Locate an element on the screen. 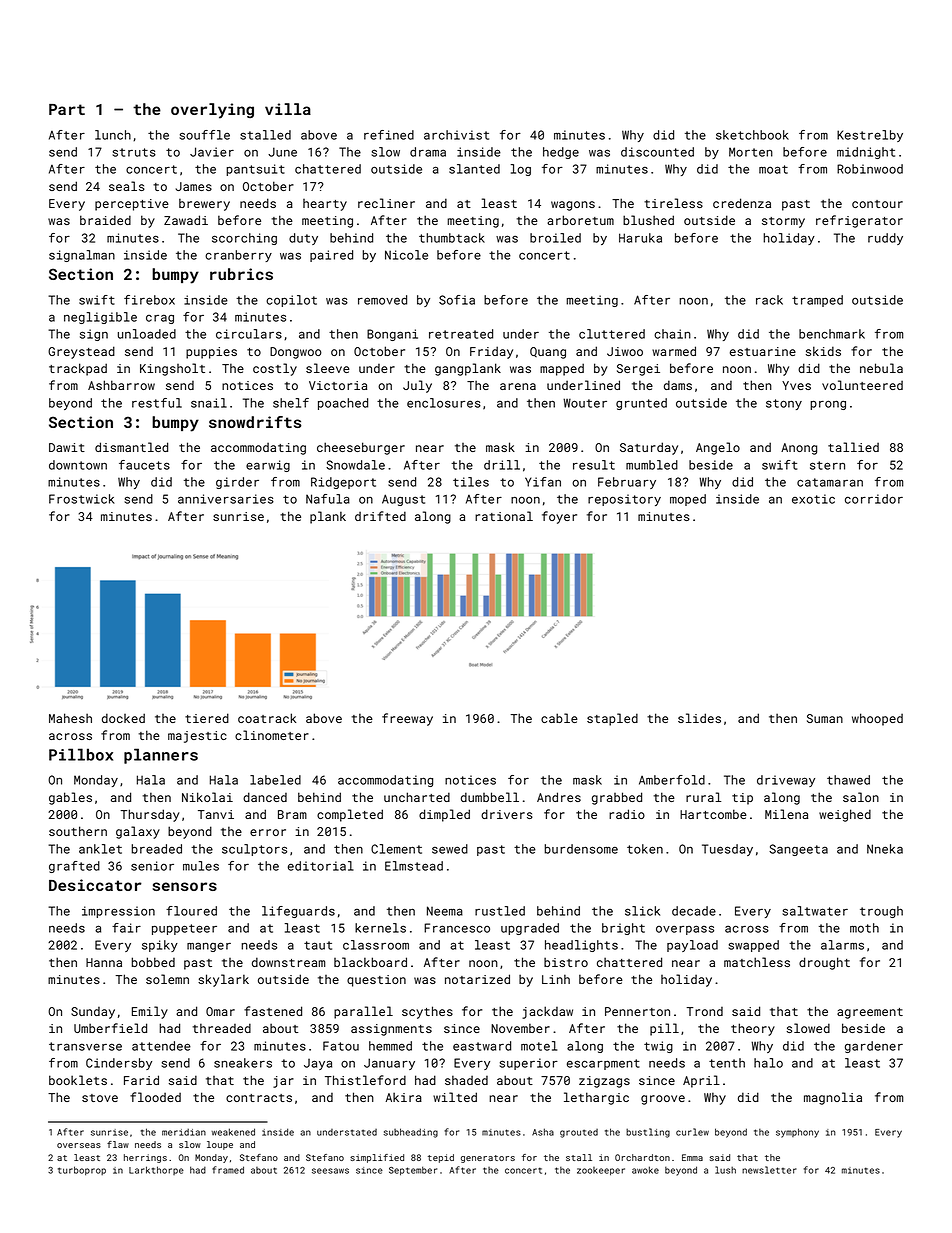 This screenshot has height=1233, width=952. freeway is located at coordinates (407, 719).
